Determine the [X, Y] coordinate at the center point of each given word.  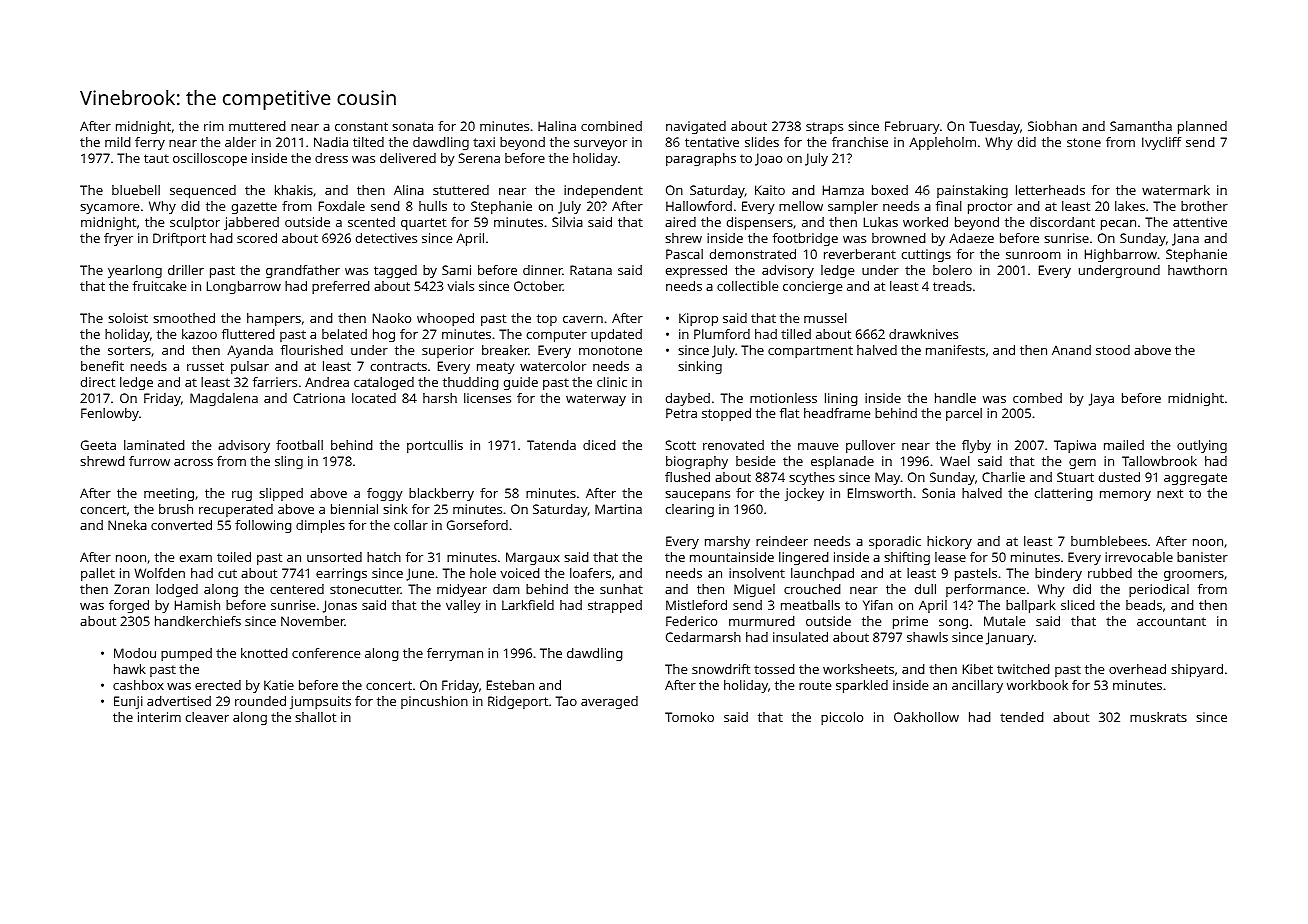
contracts [399, 366]
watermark [1176, 190]
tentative [712, 142]
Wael [955, 461]
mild [118, 142]
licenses [487, 398]
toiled [234, 557]
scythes [812, 478]
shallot [315, 717]
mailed [1124, 445]
